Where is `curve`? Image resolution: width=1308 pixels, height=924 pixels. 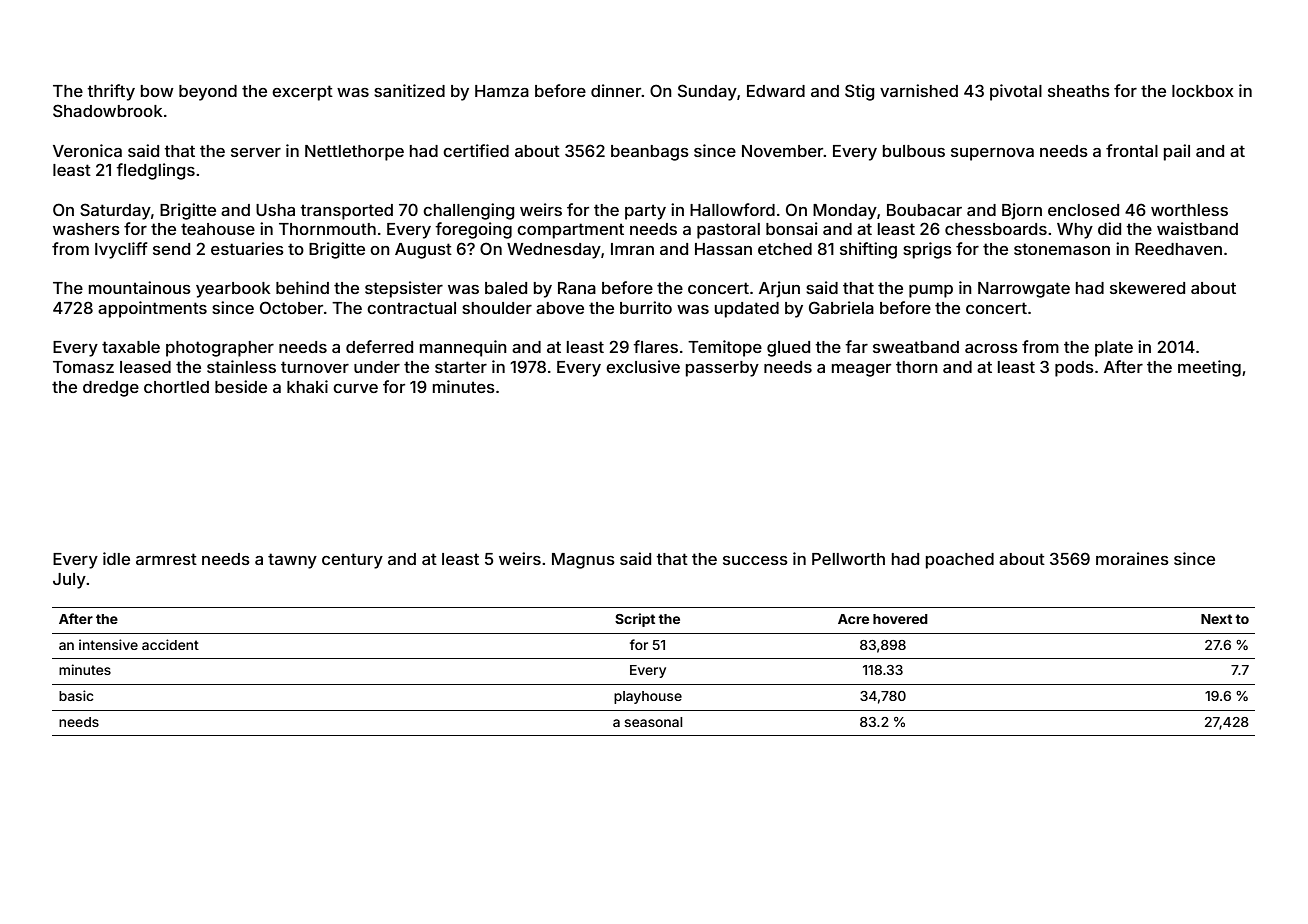
curve is located at coordinates (355, 388).
